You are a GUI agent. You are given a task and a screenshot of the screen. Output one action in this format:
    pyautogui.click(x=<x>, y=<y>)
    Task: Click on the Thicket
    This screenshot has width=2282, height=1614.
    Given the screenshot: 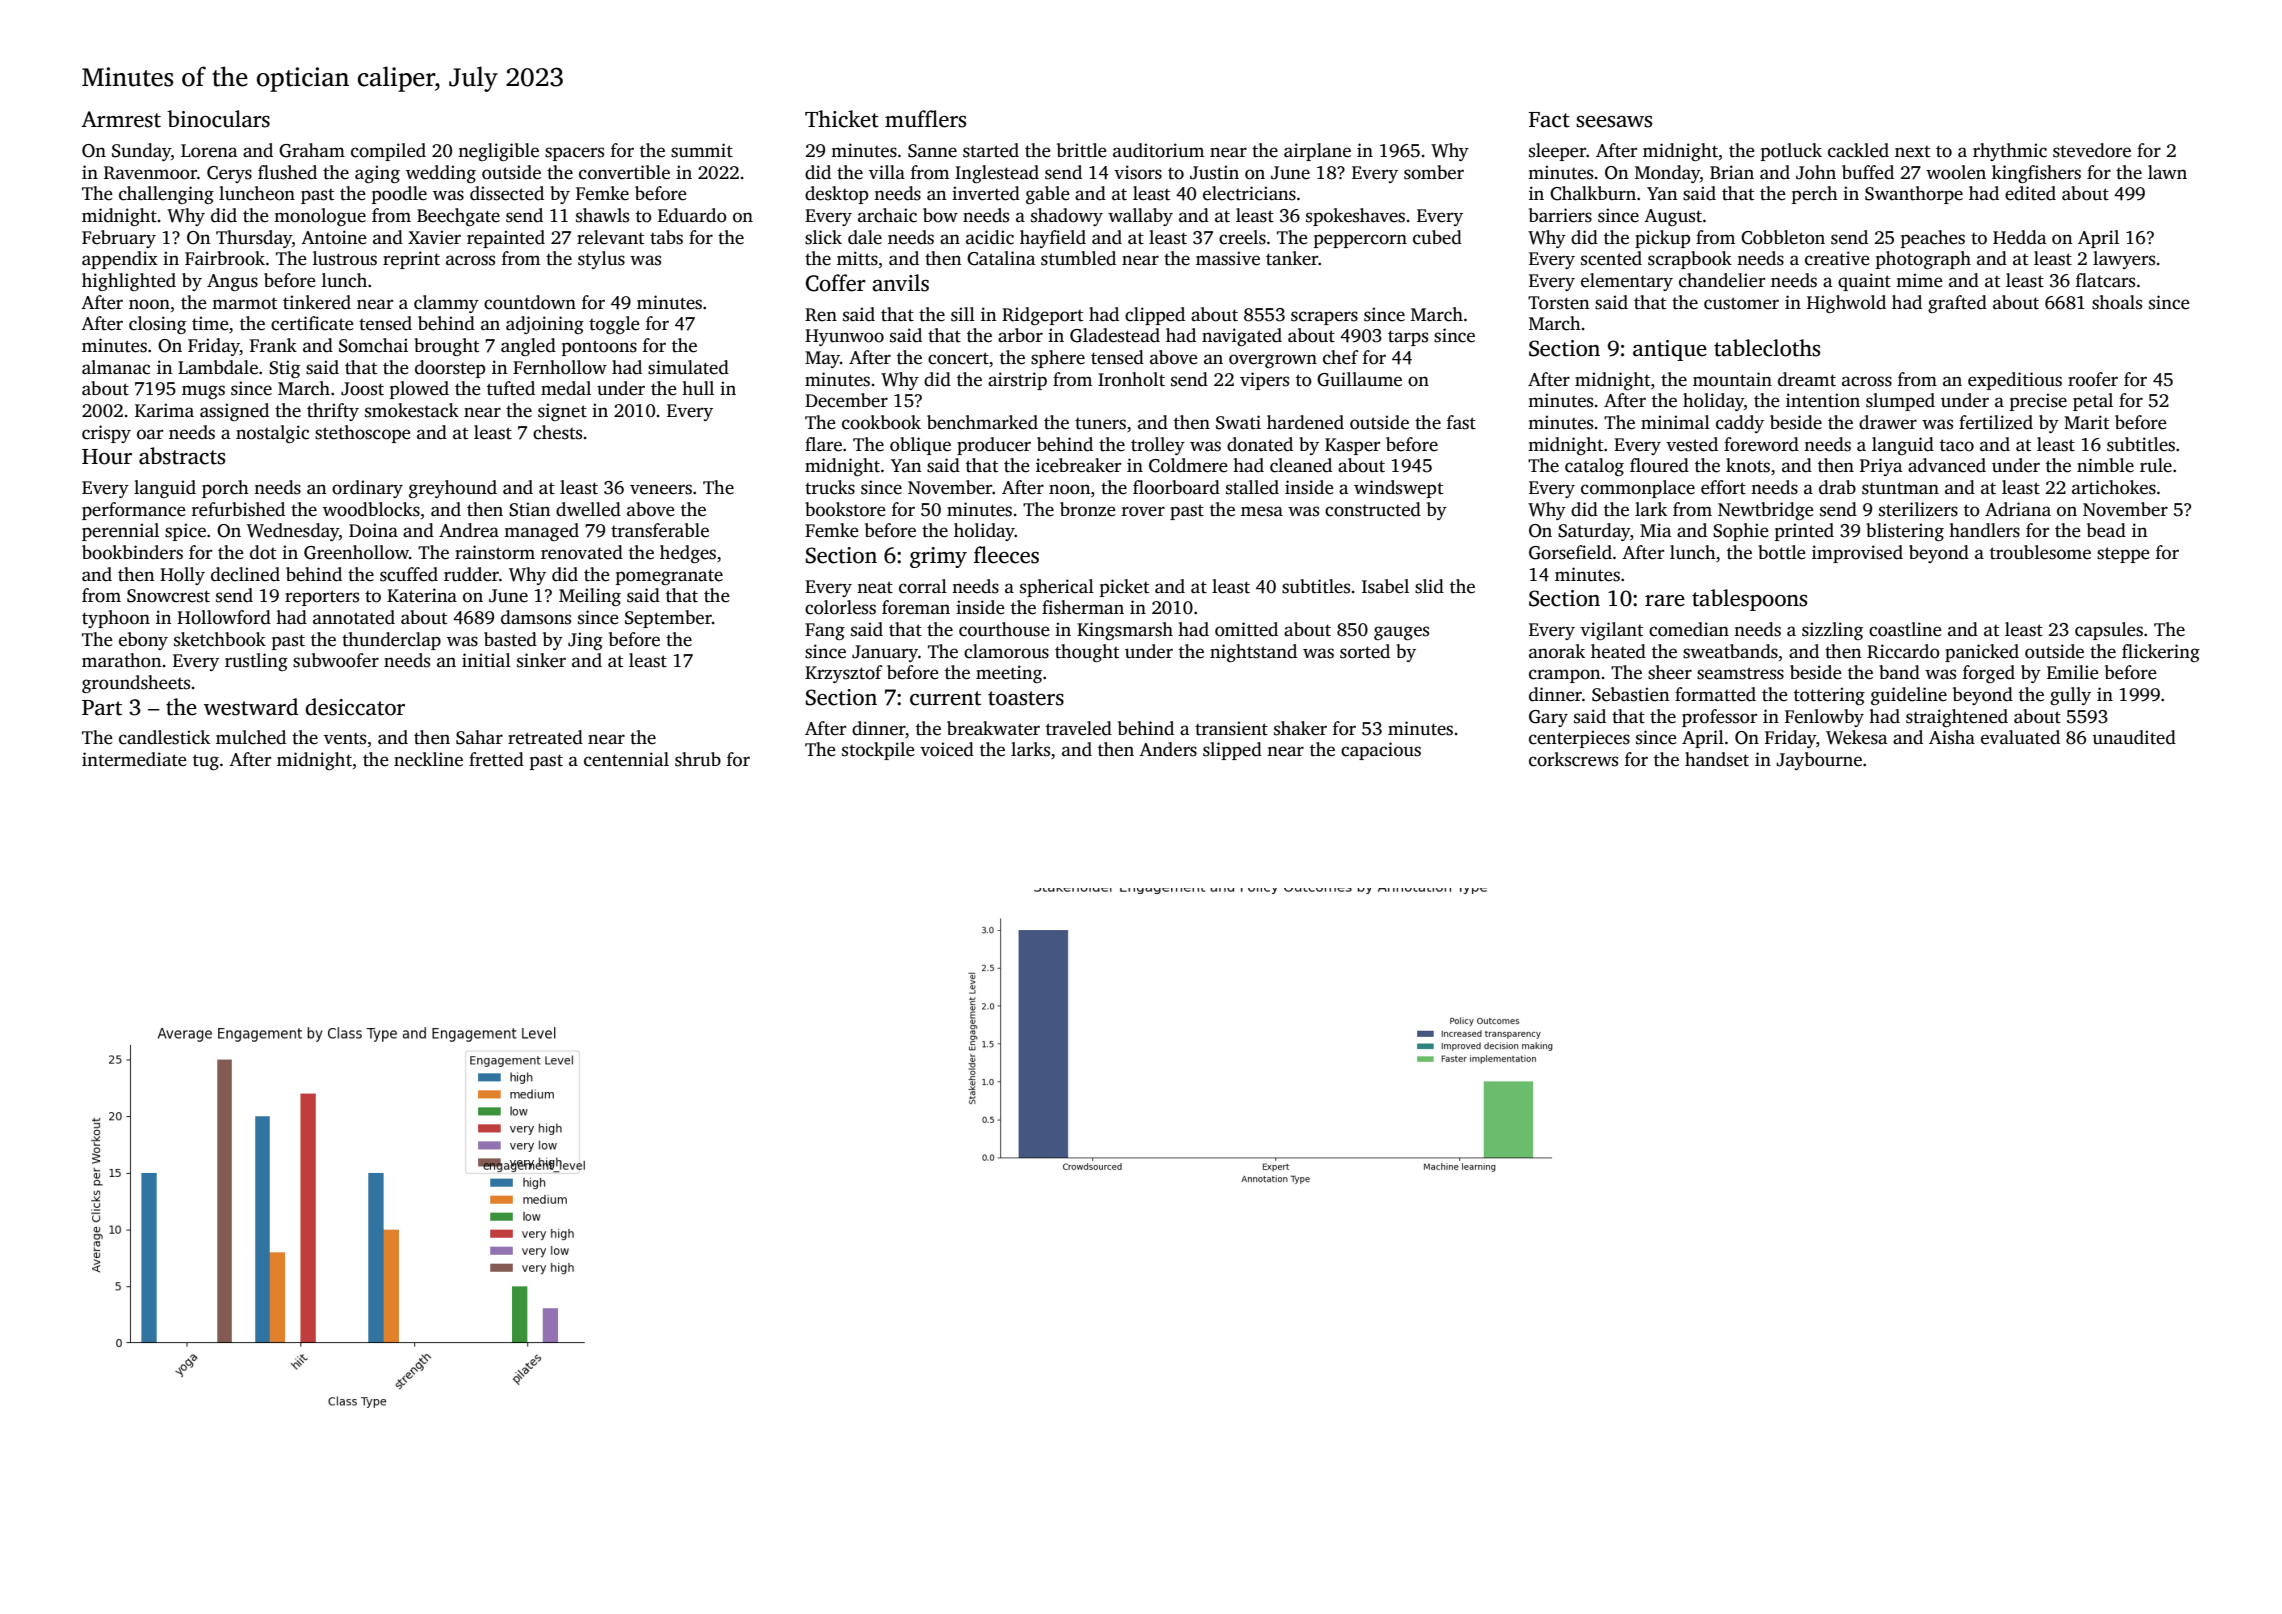 What is the action you would take?
    pyautogui.click(x=842, y=119)
